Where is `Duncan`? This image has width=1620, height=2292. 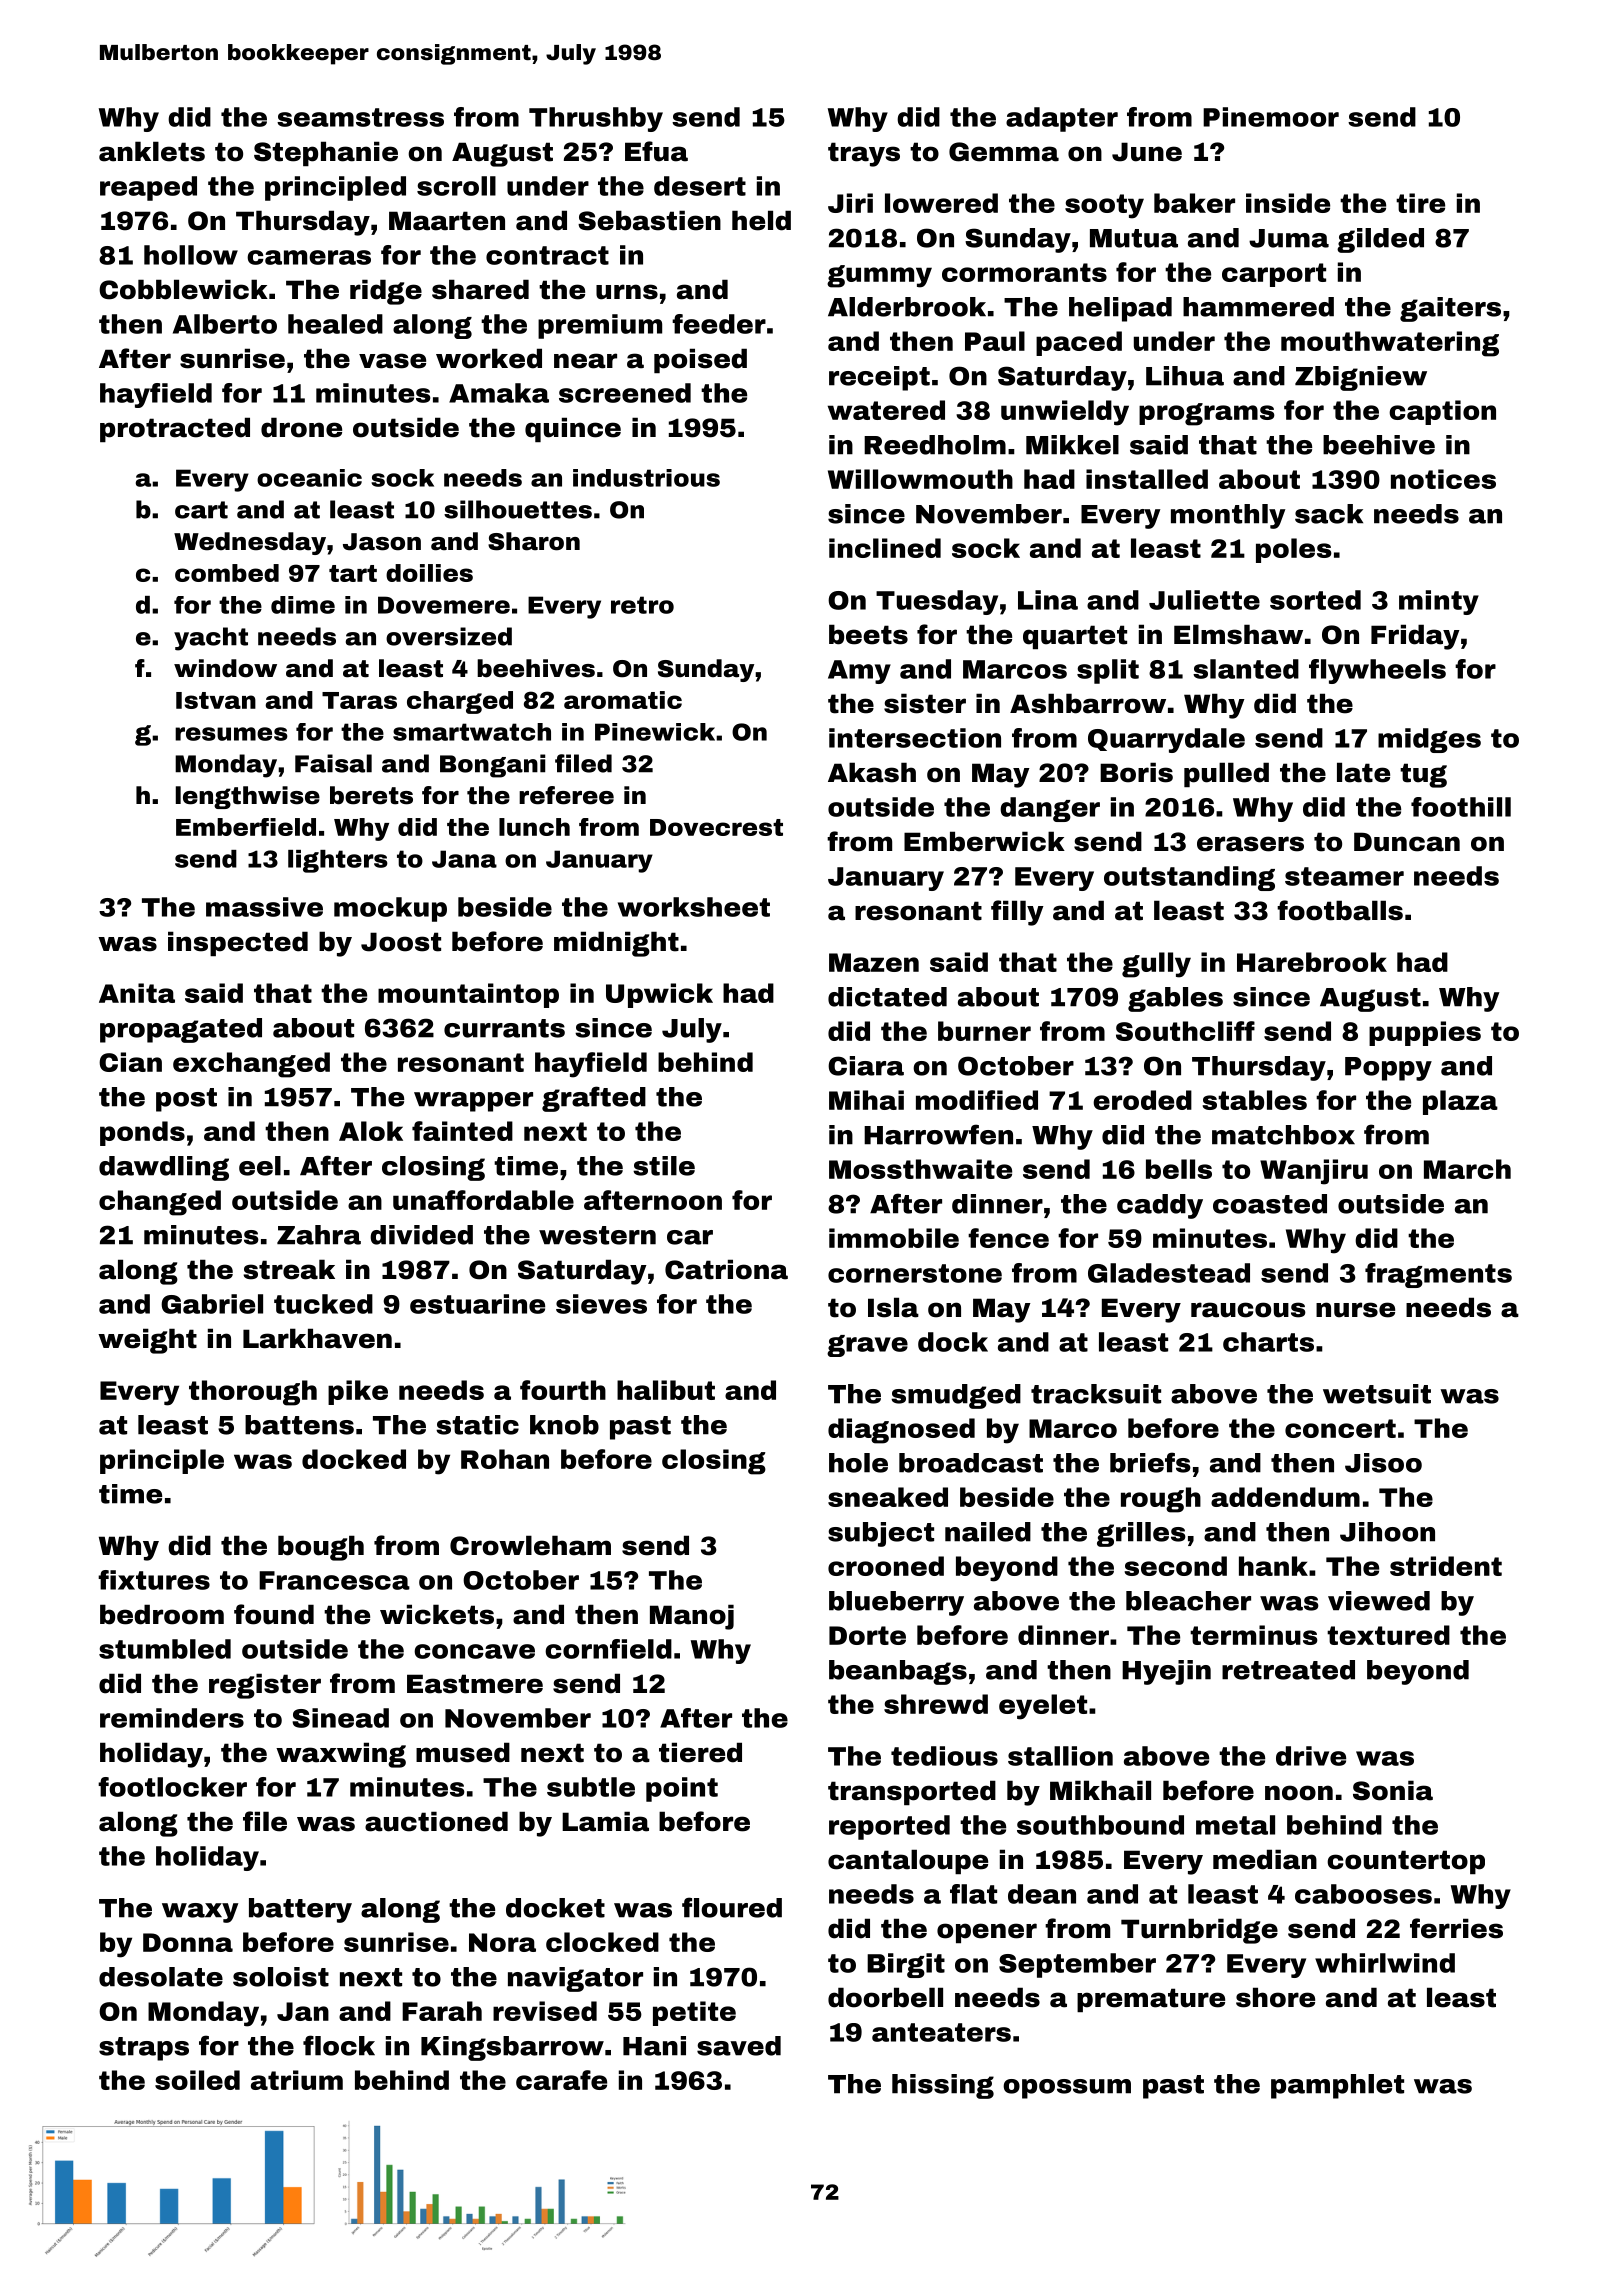 Duncan is located at coordinates (1407, 842).
